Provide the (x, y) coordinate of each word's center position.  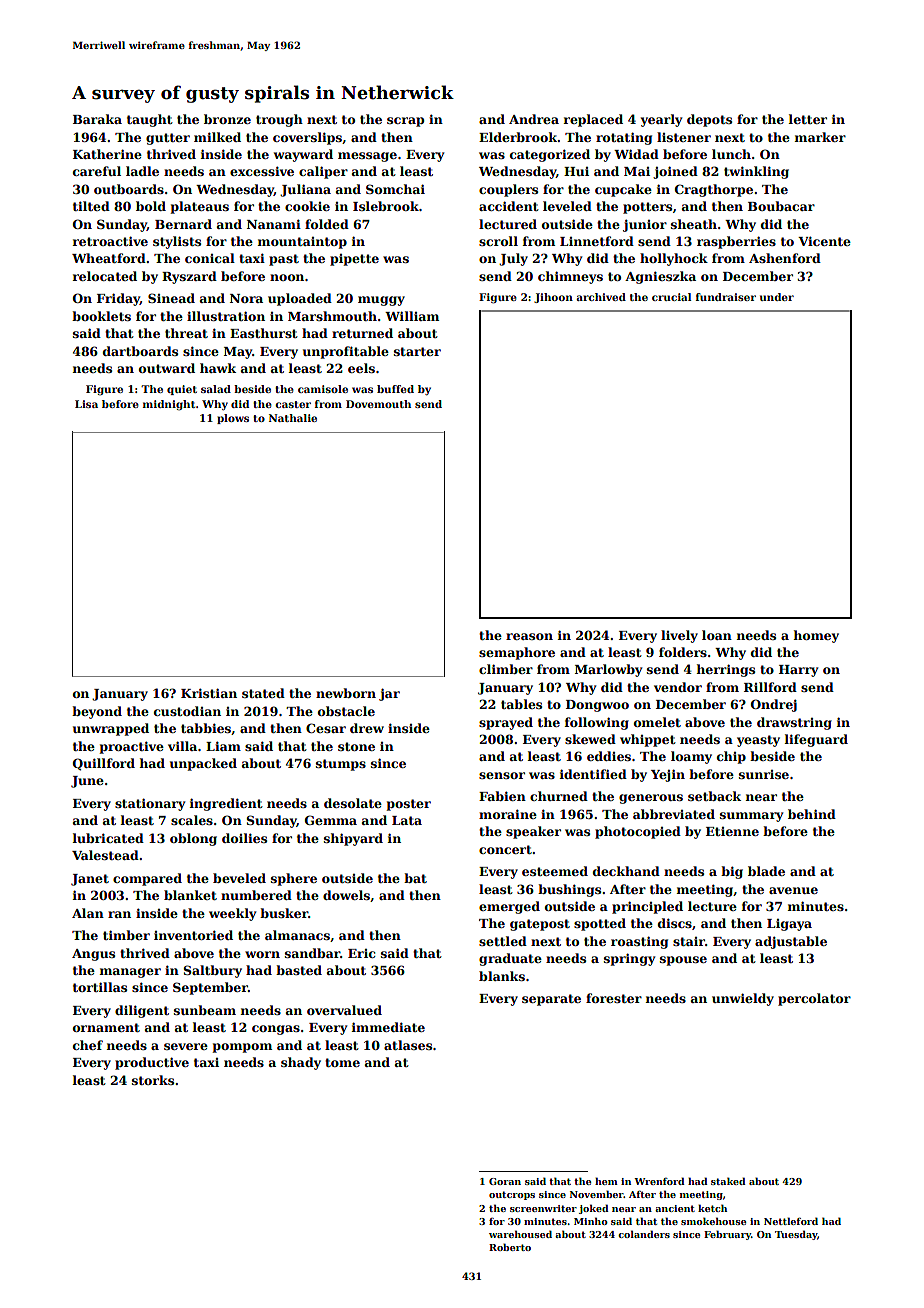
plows (233, 419)
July (513, 259)
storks (153, 1080)
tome (342, 1062)
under (777, 297)
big (732, 872)
